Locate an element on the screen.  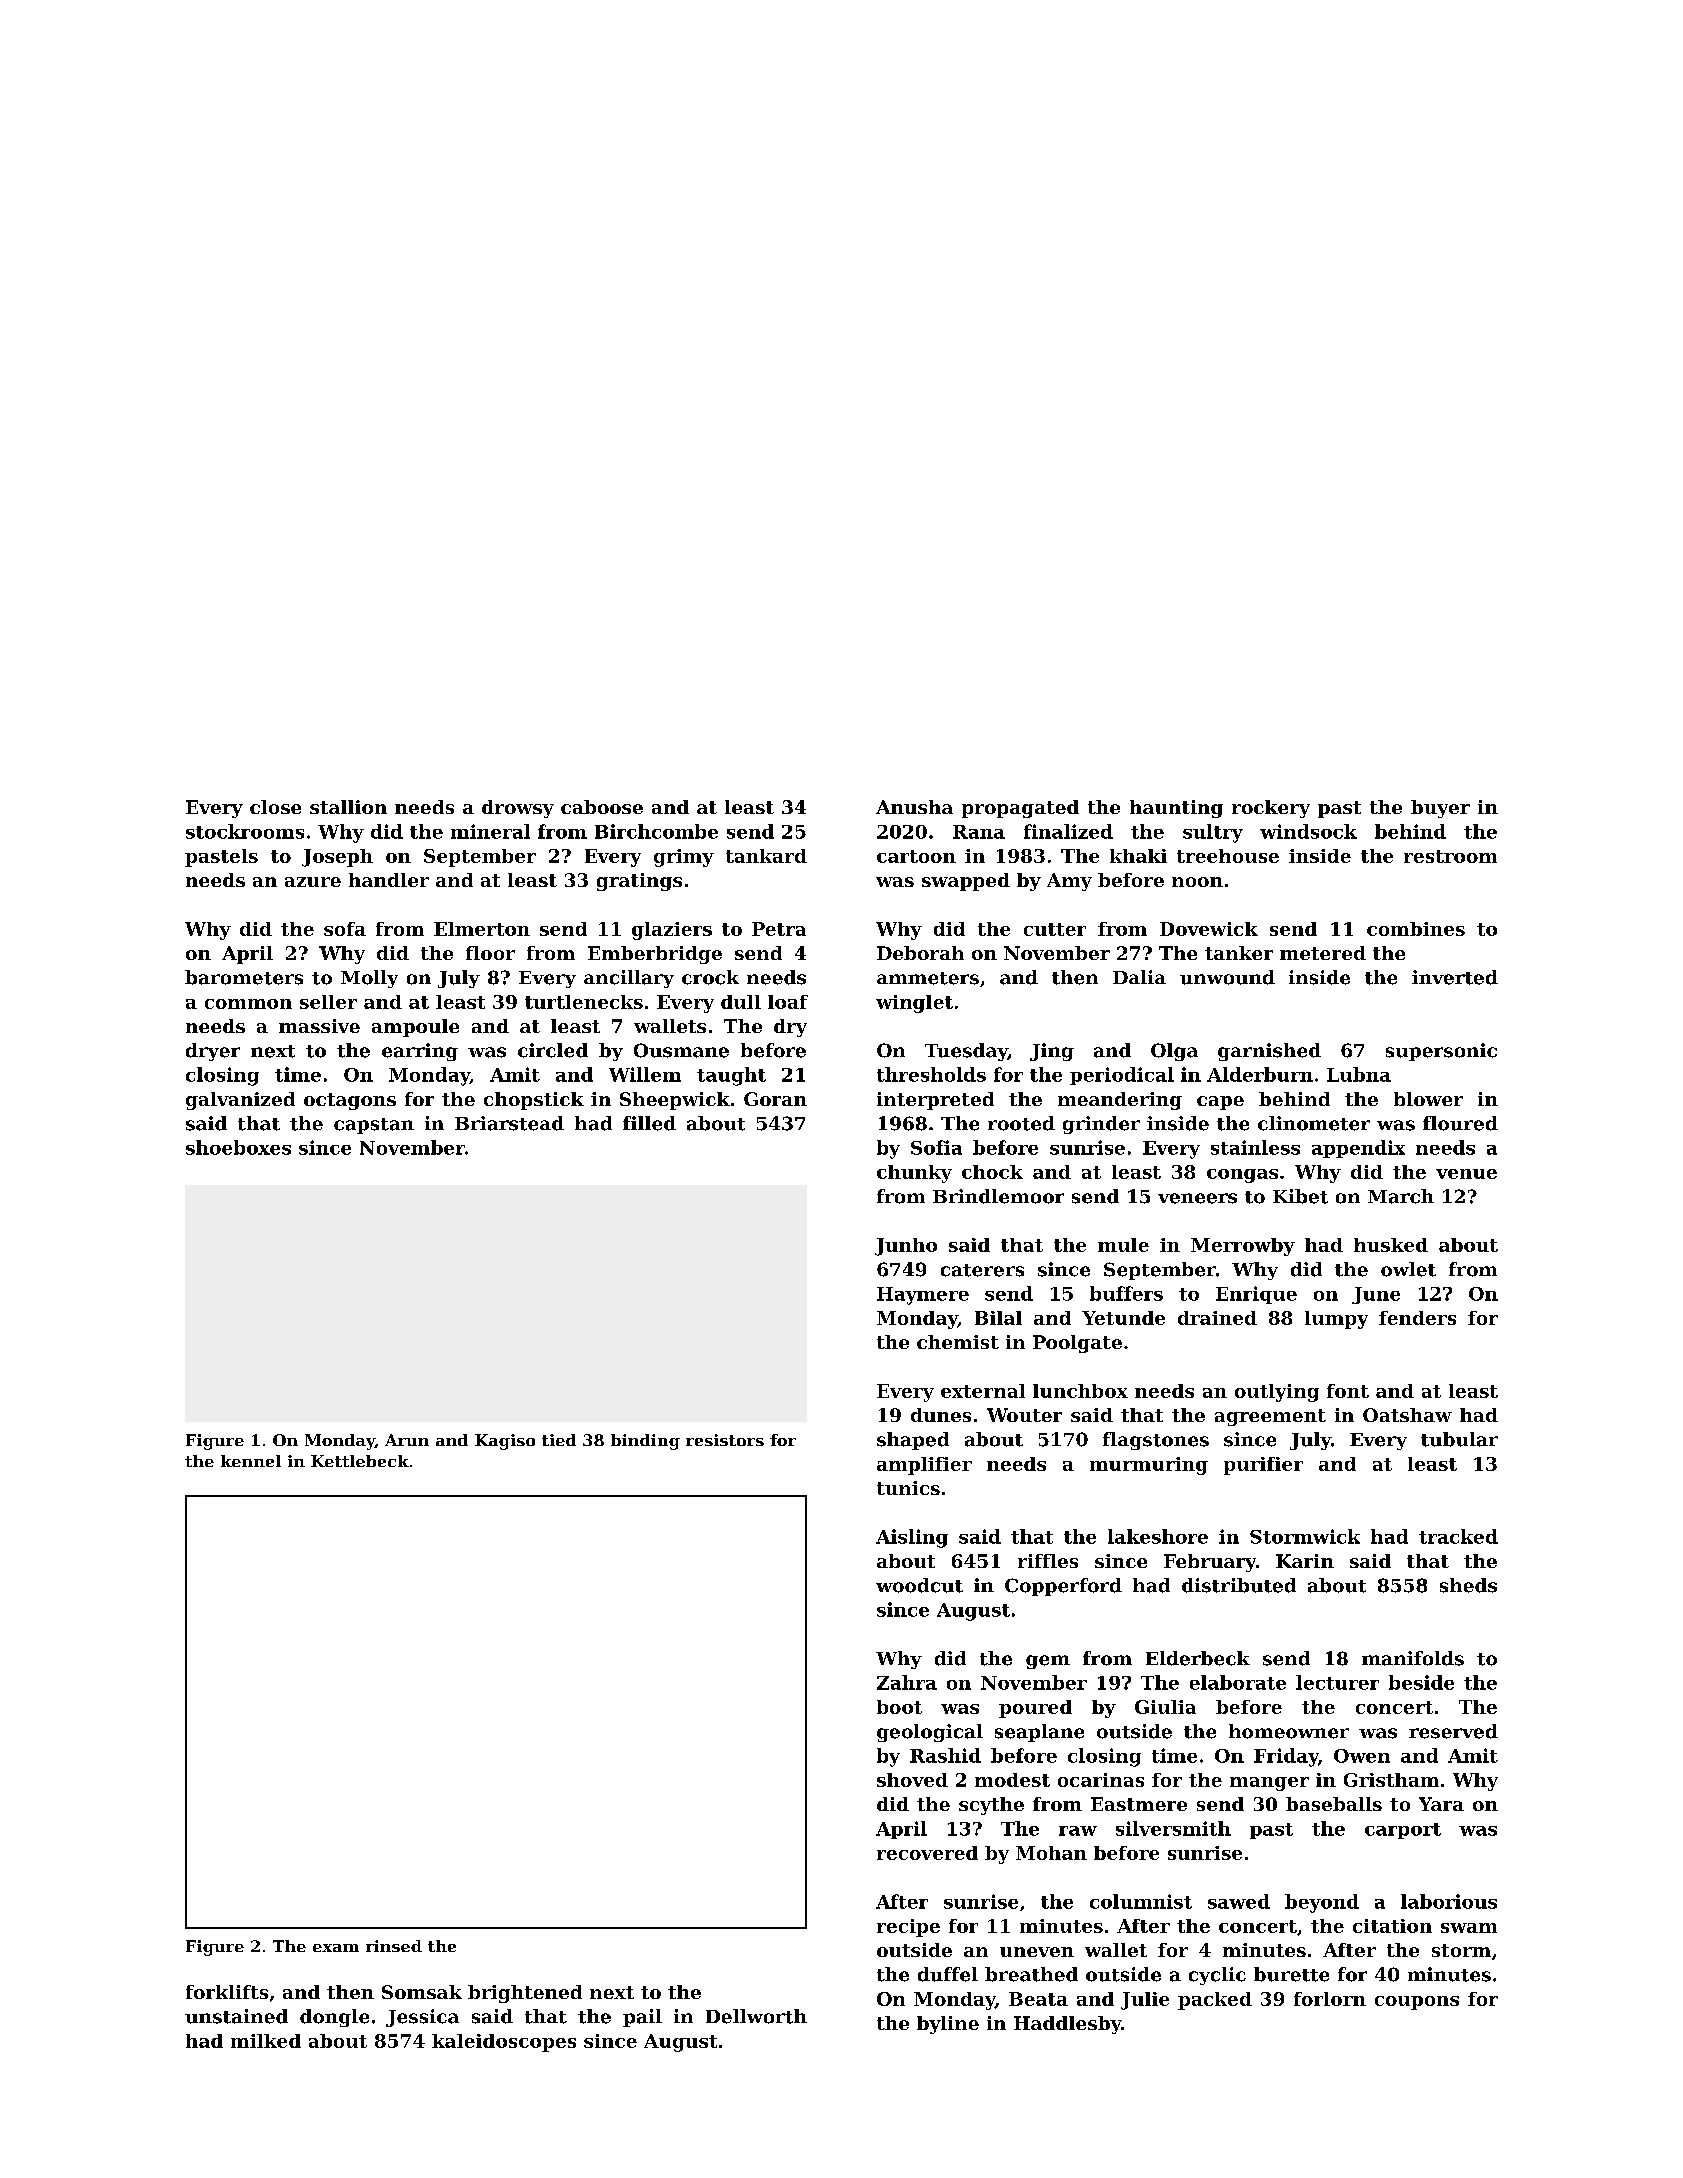
restroom is located at coordinates (1450, 856).
